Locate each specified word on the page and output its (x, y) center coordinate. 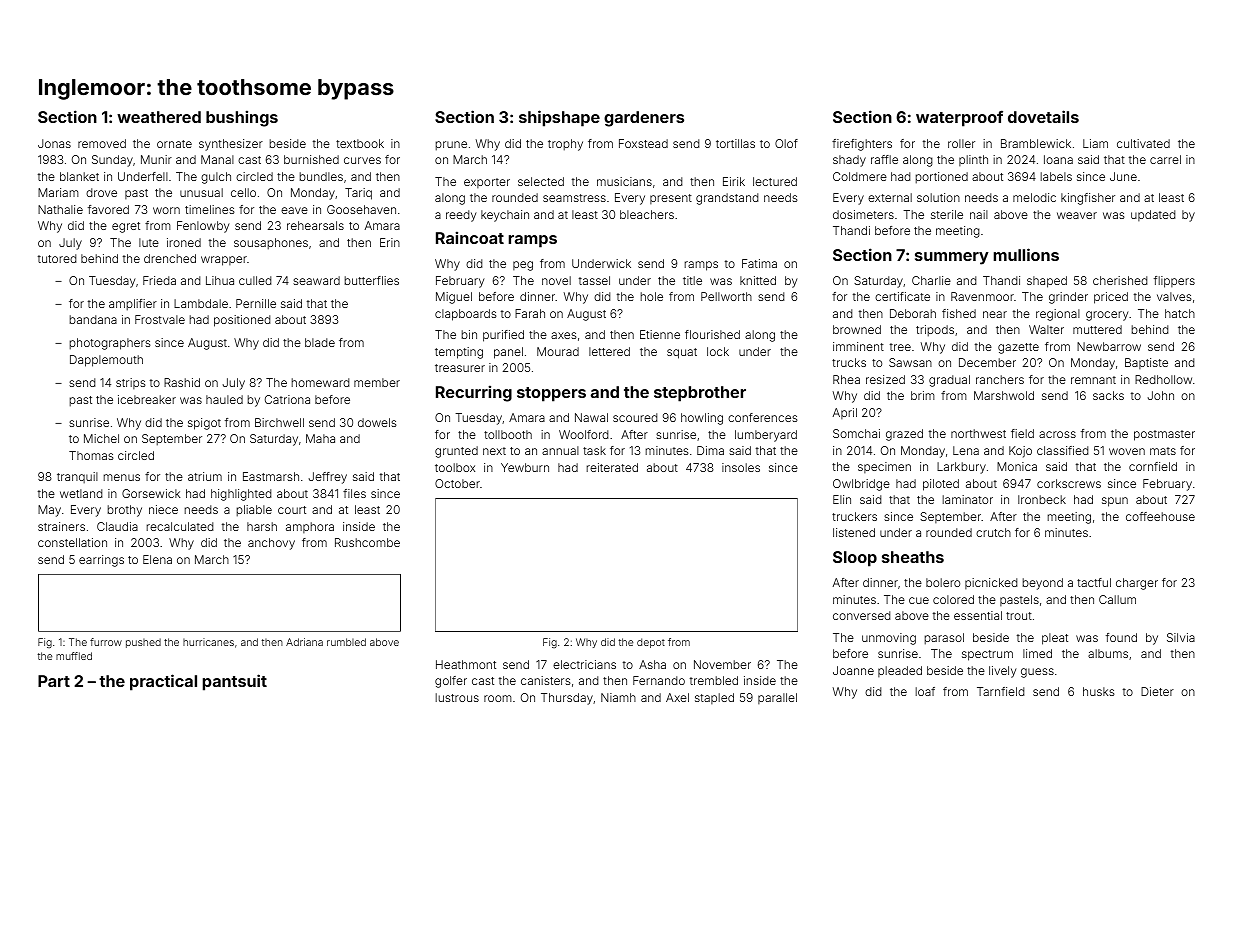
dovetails (1043, 116)
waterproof (959, 118)
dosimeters (863, 214)
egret (126, 227)
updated (1153, 215)
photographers (110, 344)
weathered (159, 117)
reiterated (612, 467)
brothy (124, 511)
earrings (101, 561)
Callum (1117, 599)
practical (163, 682)
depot (651, 643)
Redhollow (1163, 379)
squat (682, 353)
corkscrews (1069, 483)
